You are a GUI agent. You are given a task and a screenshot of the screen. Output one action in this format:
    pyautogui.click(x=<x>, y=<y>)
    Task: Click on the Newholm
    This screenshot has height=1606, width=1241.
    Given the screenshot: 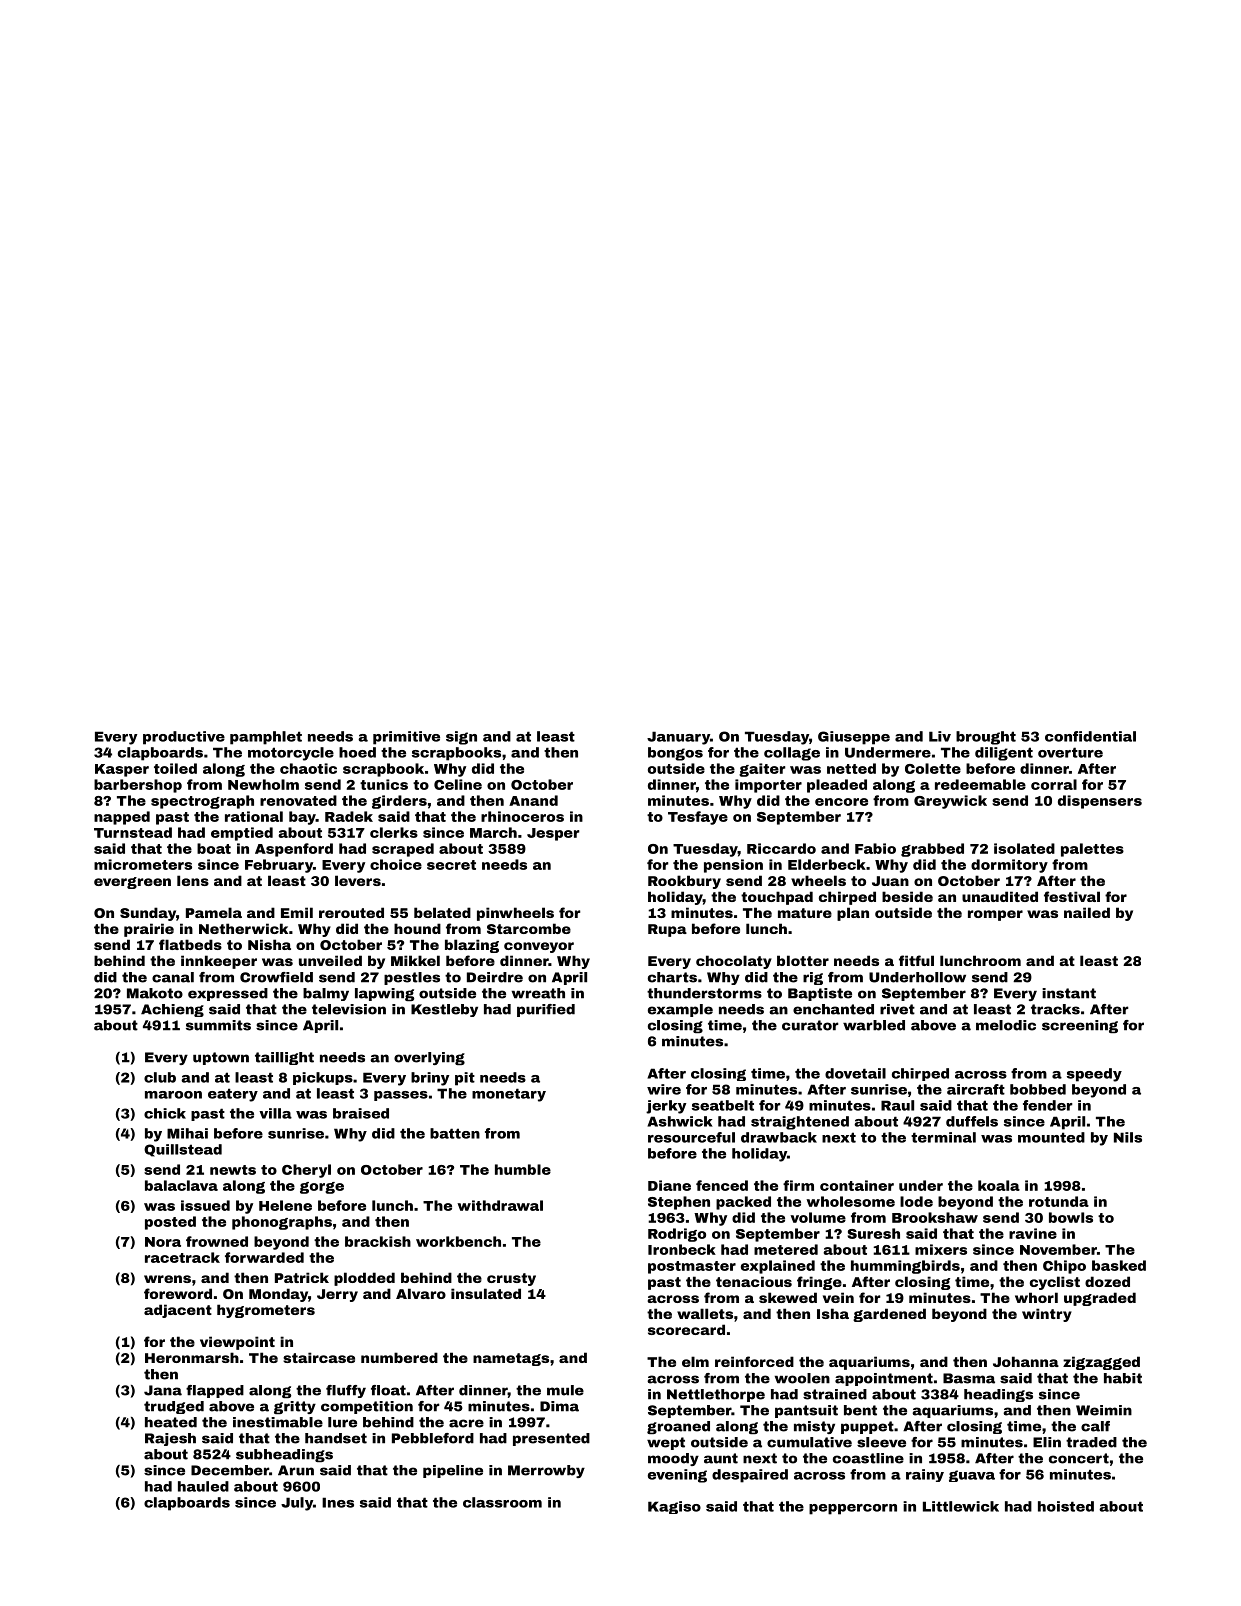 What is the action you would take?
    pyautogui.click(x=263, y=784)
